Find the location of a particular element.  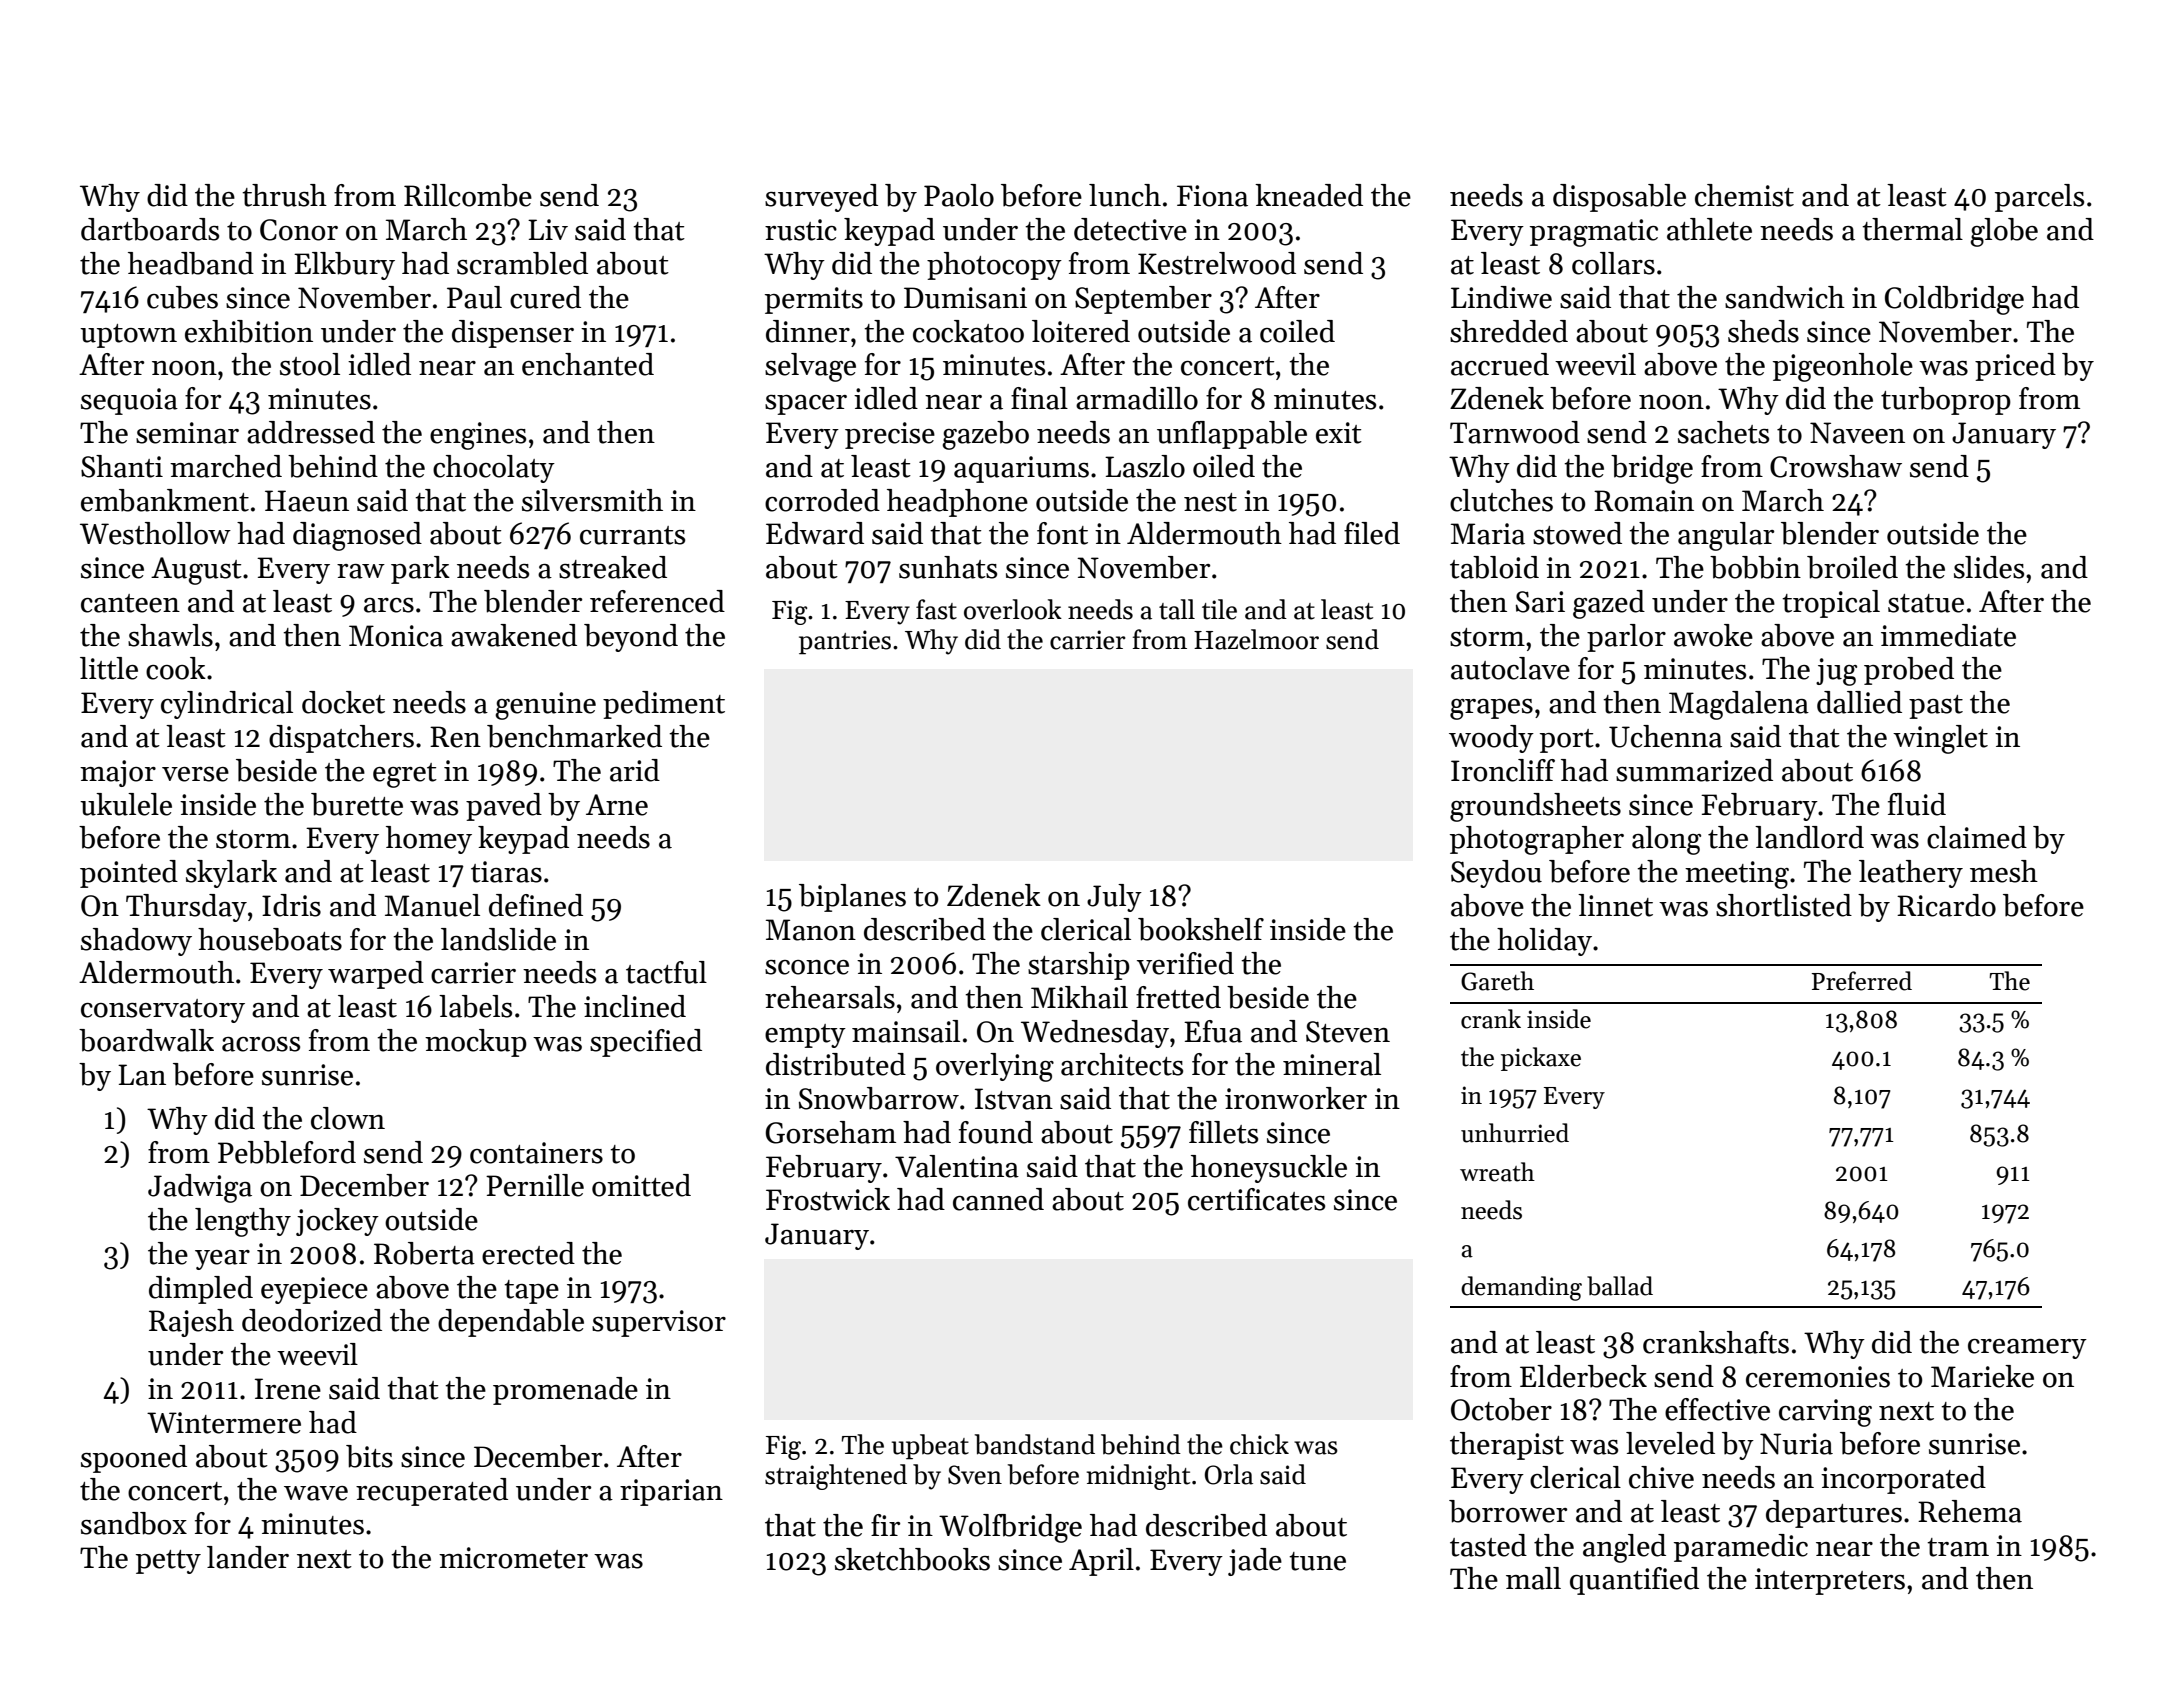

turboprop is located at coordinates (1946, 401).
